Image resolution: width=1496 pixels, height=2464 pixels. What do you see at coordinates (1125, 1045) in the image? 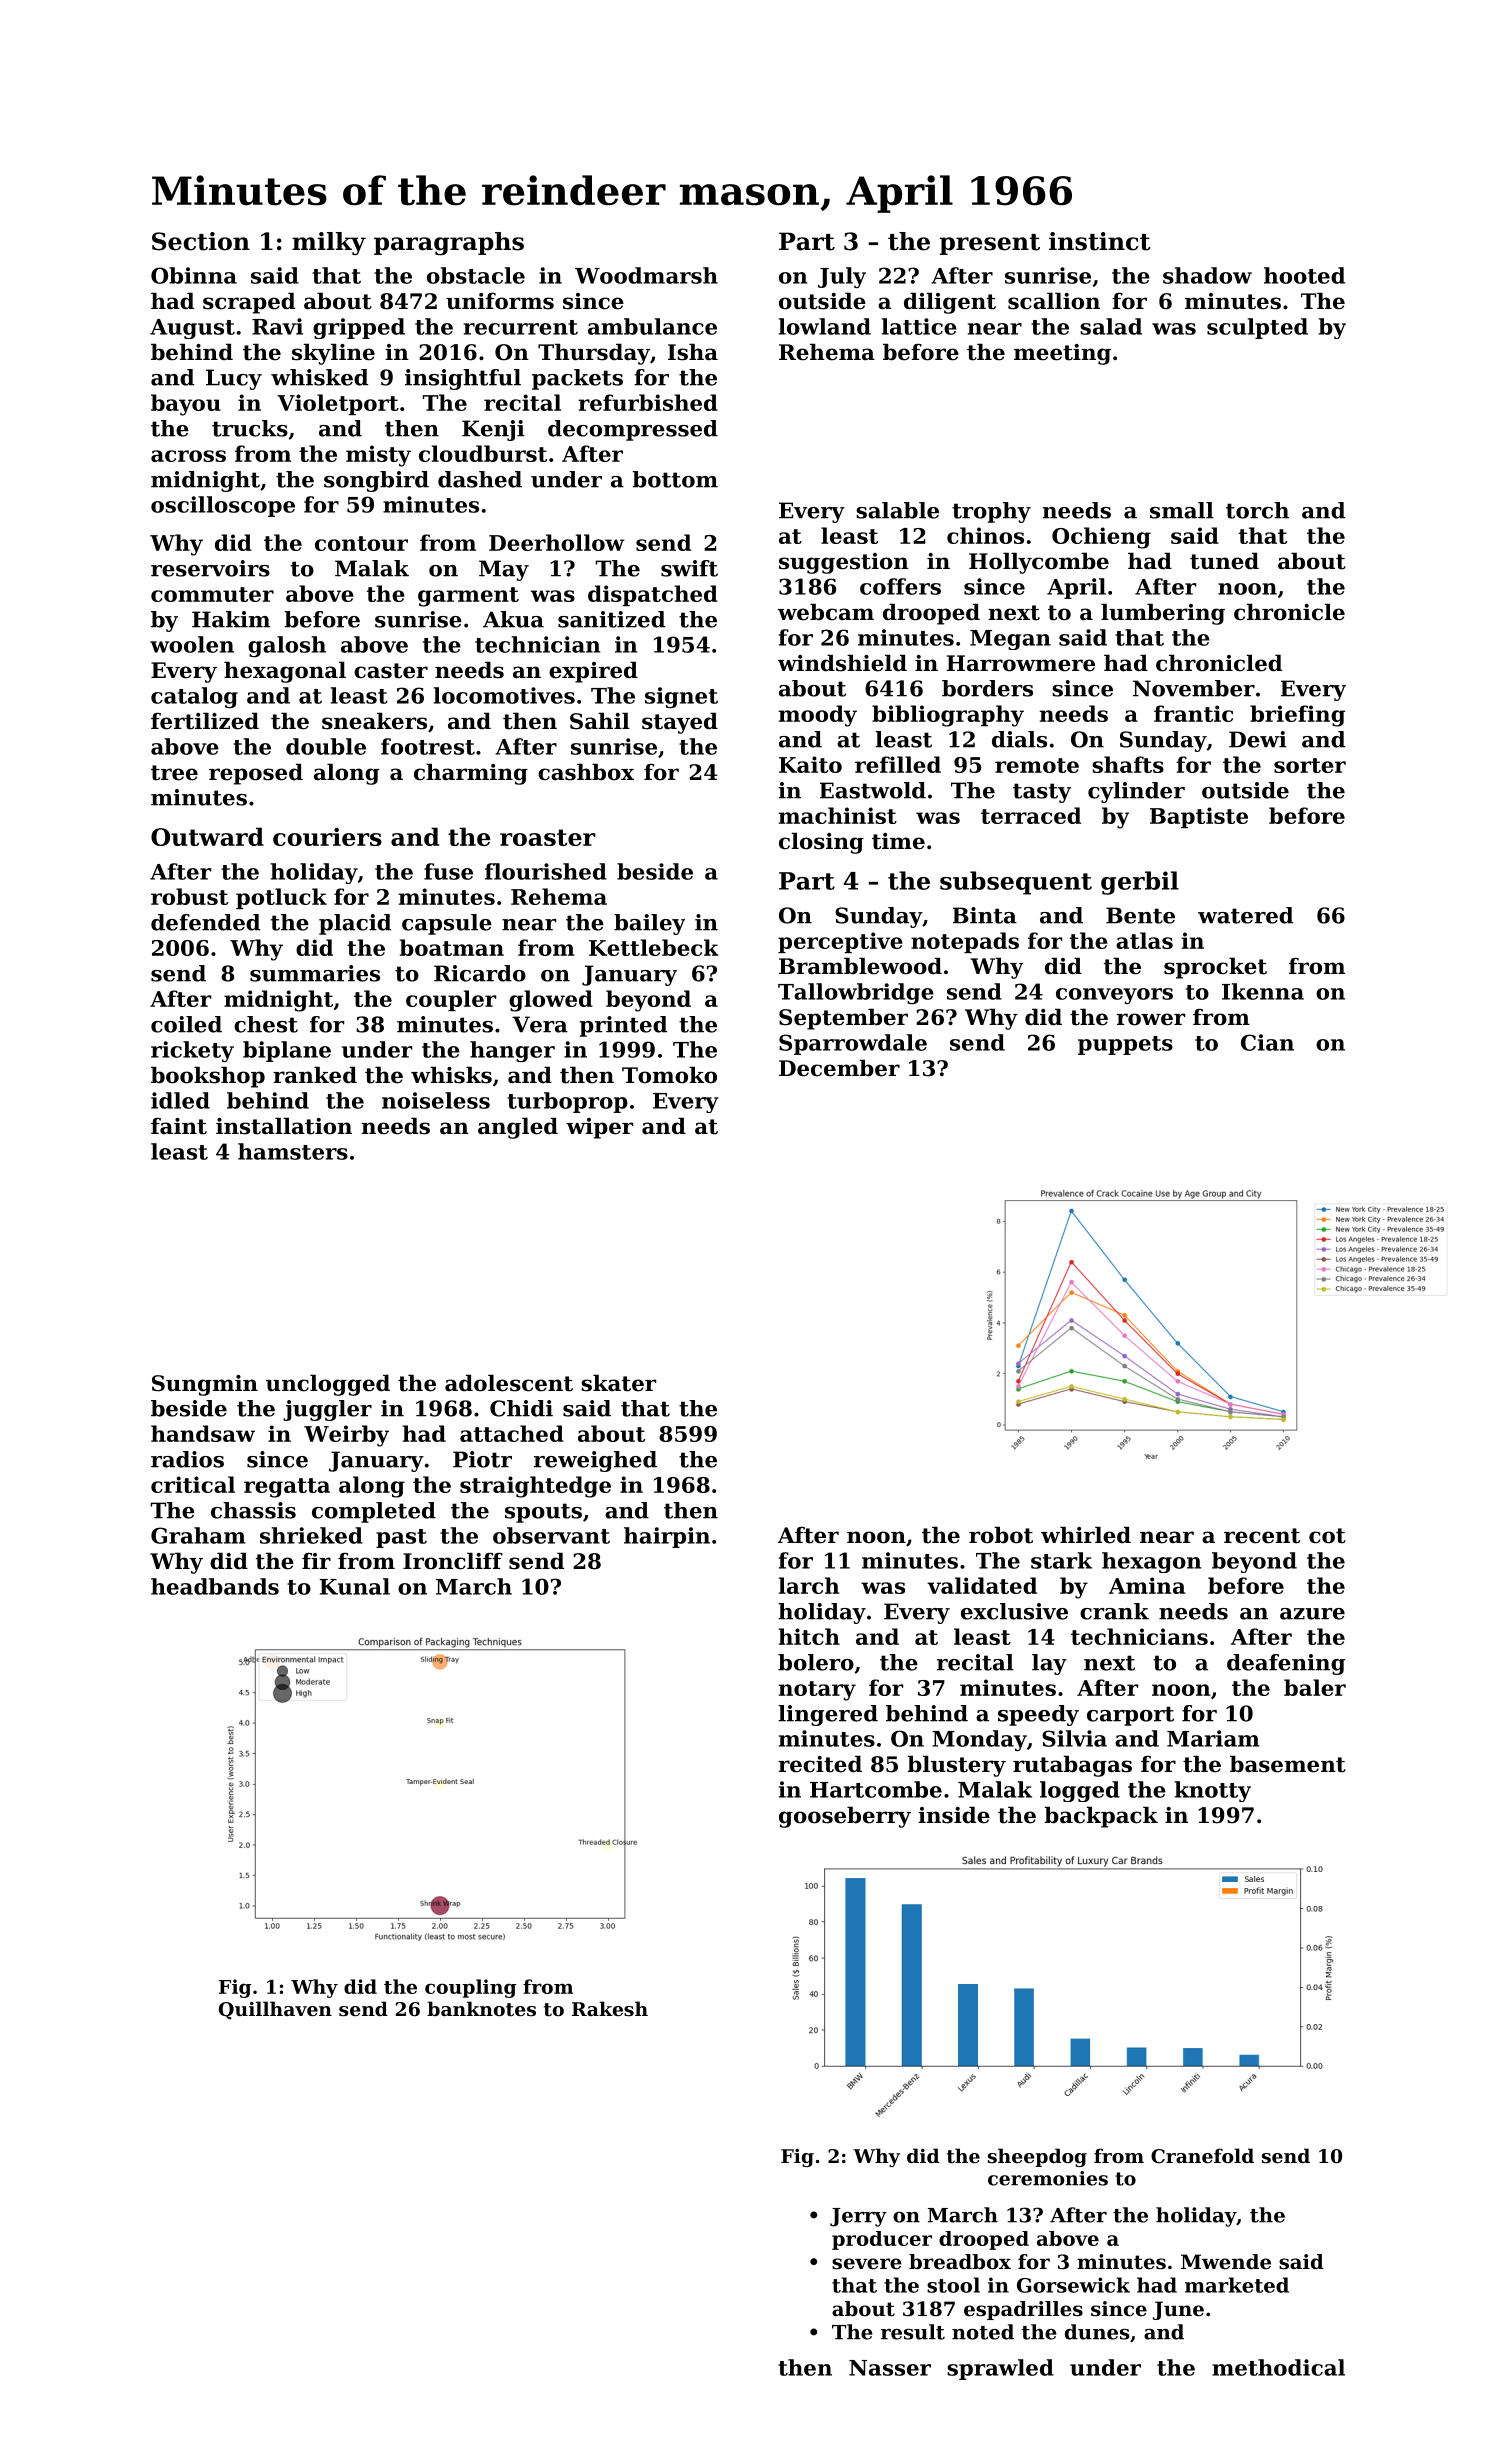
I see `puppets` at bounding box center [1125, 1045].
